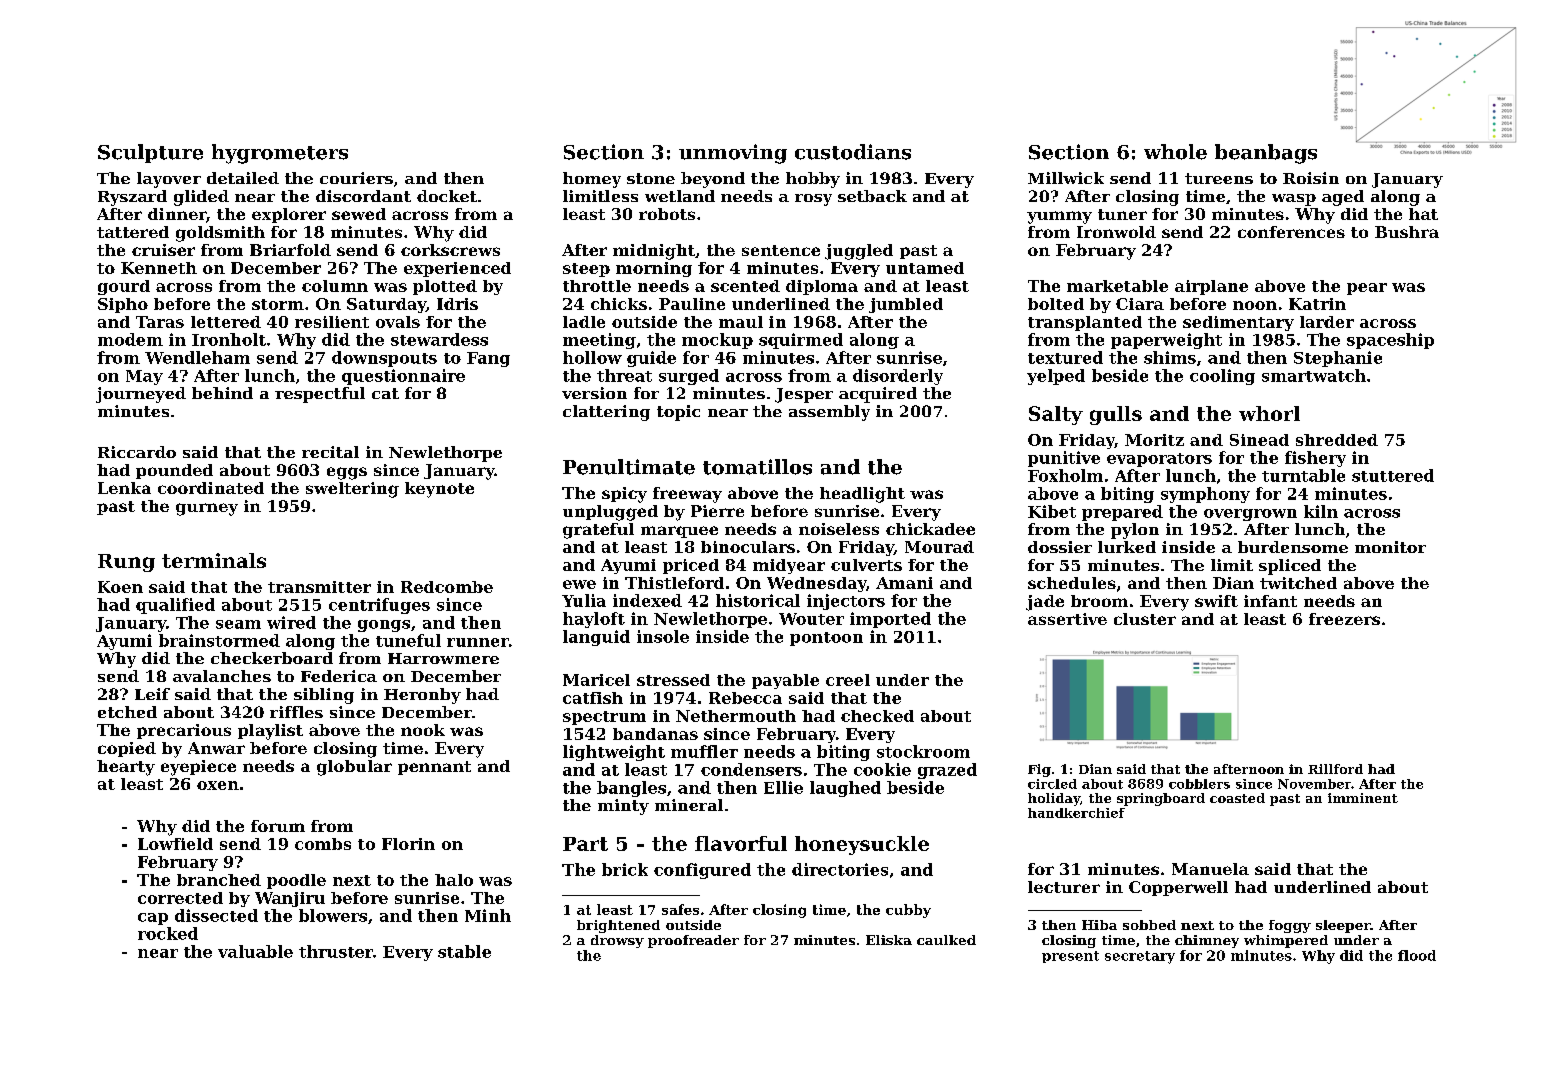  Describe the element at coordinates (1210, 869) in the page. I see `Manuela` at that location.
